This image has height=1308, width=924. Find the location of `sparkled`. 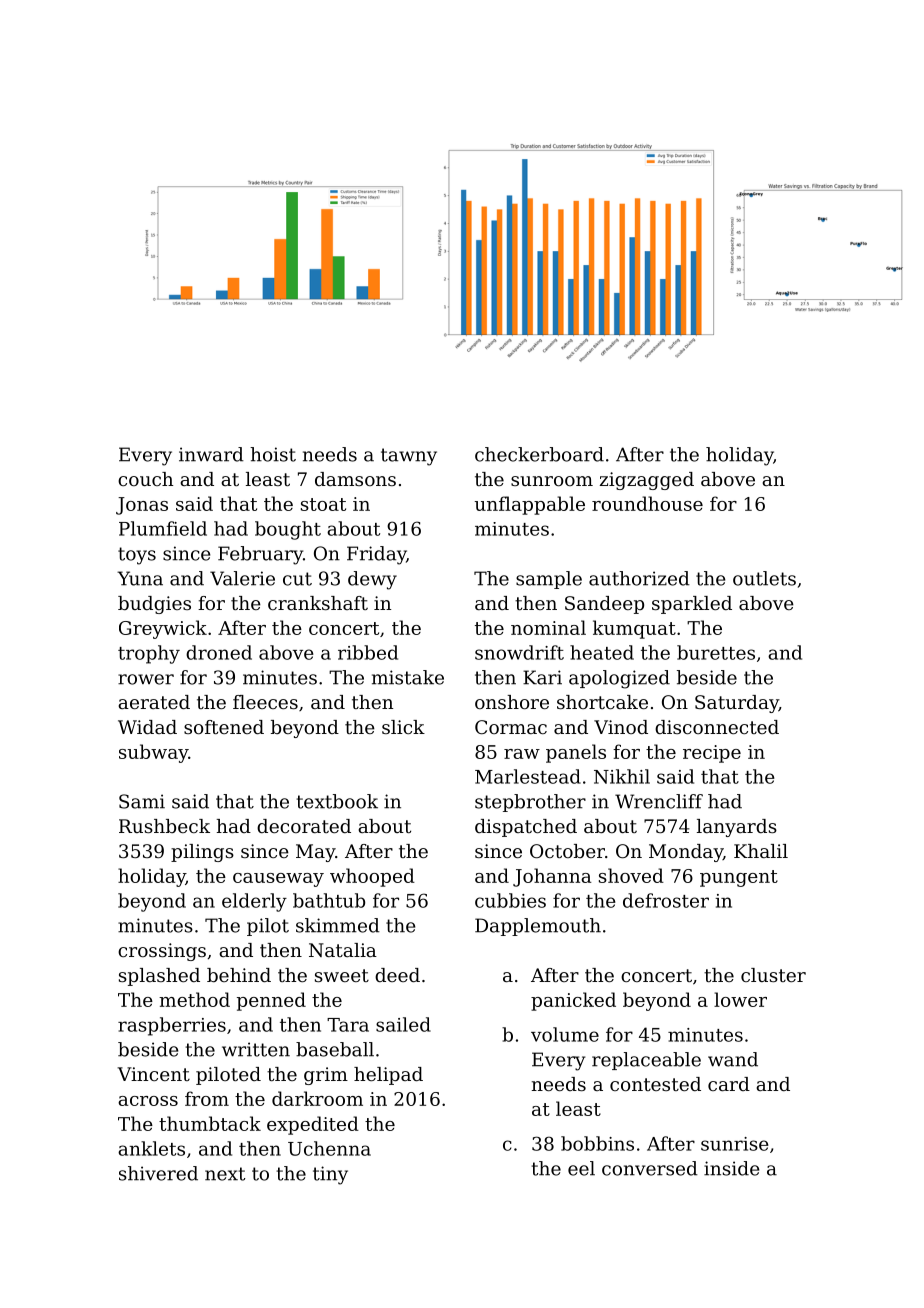

sparkled is located at coordinates (692, 605).
